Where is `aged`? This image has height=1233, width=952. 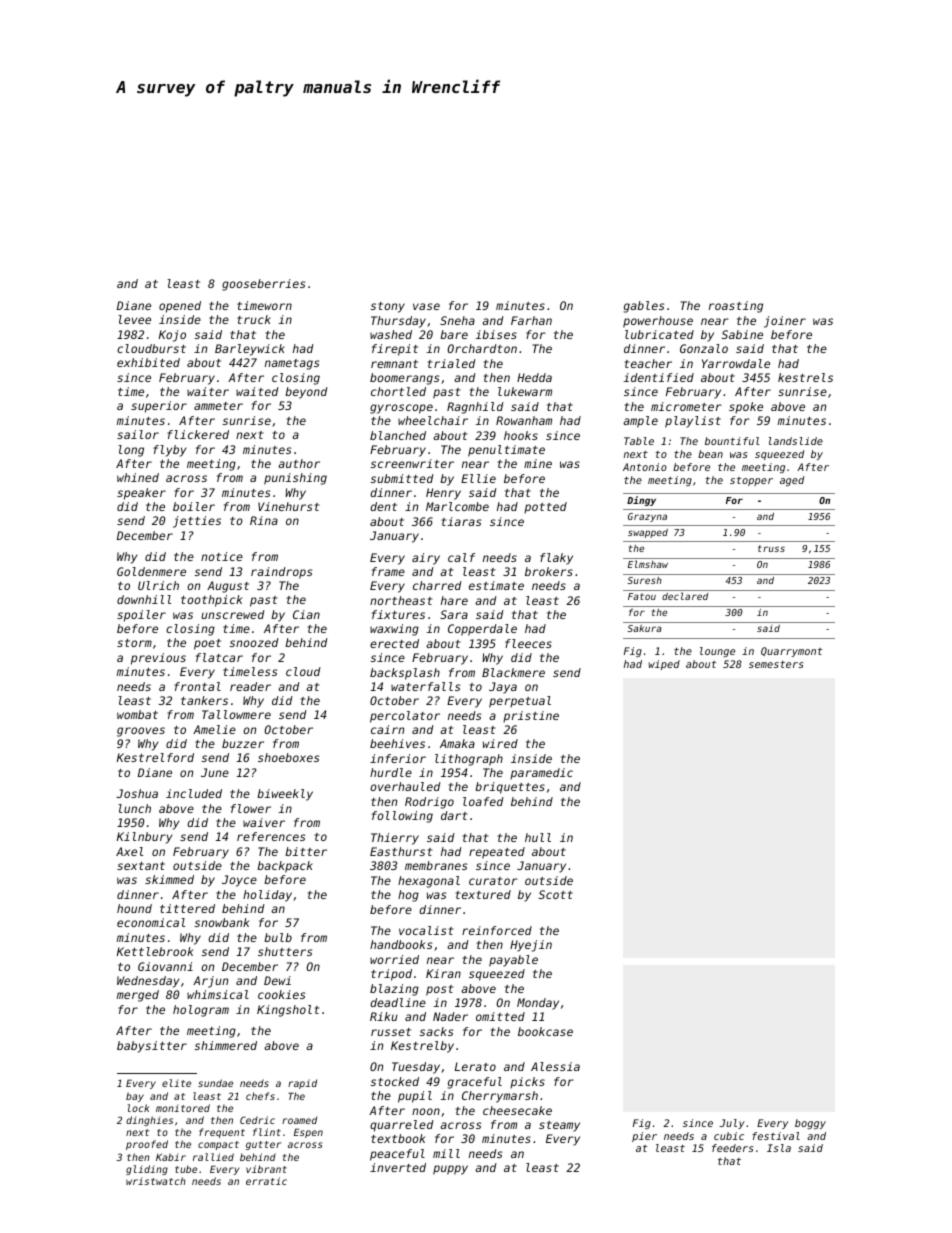
aged is located at coordinates (792, 481).
